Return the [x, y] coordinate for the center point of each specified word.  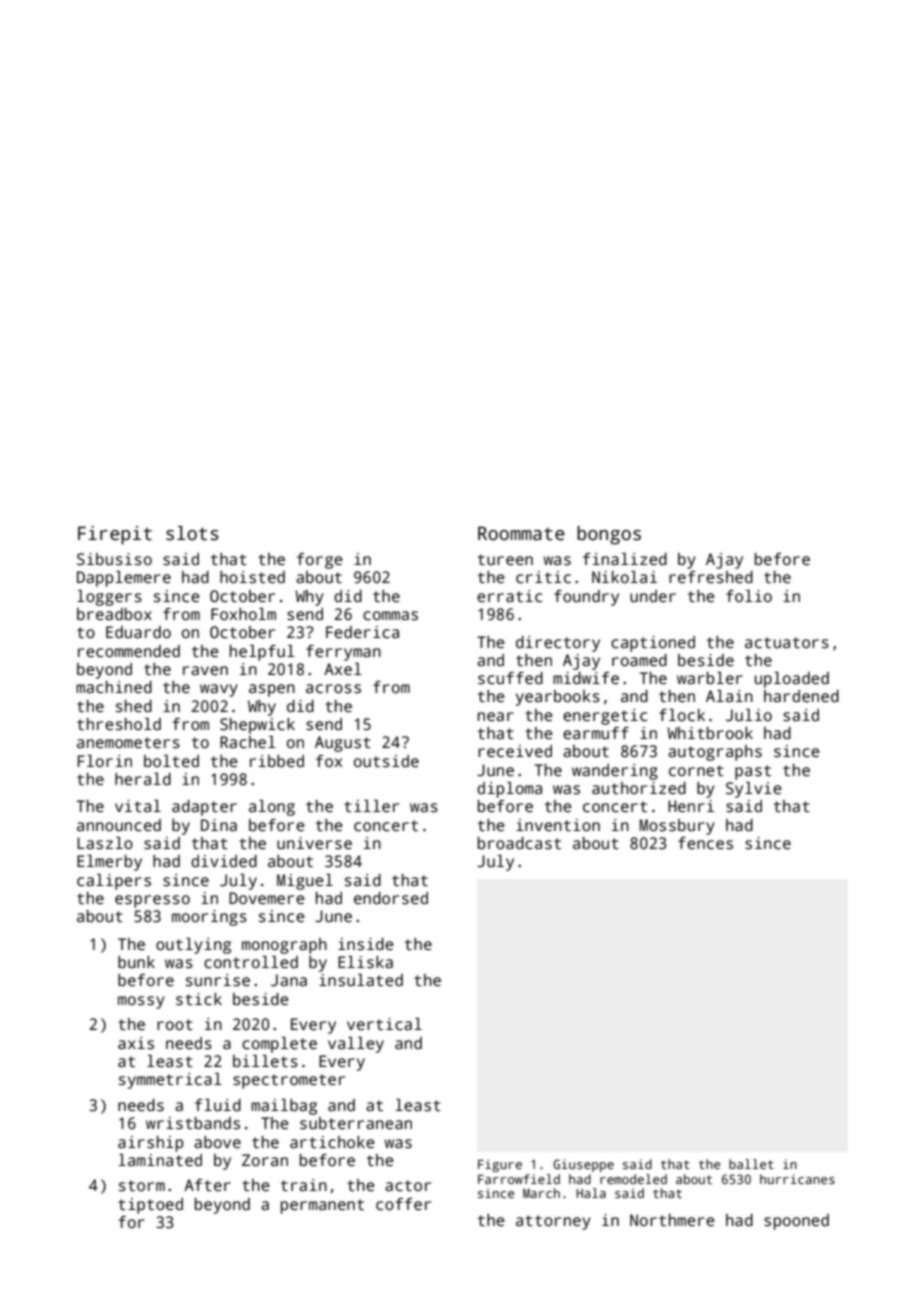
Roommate [521, 533]
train [304, 1185]
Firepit [115, 535]
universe [314, 843]
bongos [609, 535]
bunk [136, 962]
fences [705, 843]
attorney [553, 1222]
